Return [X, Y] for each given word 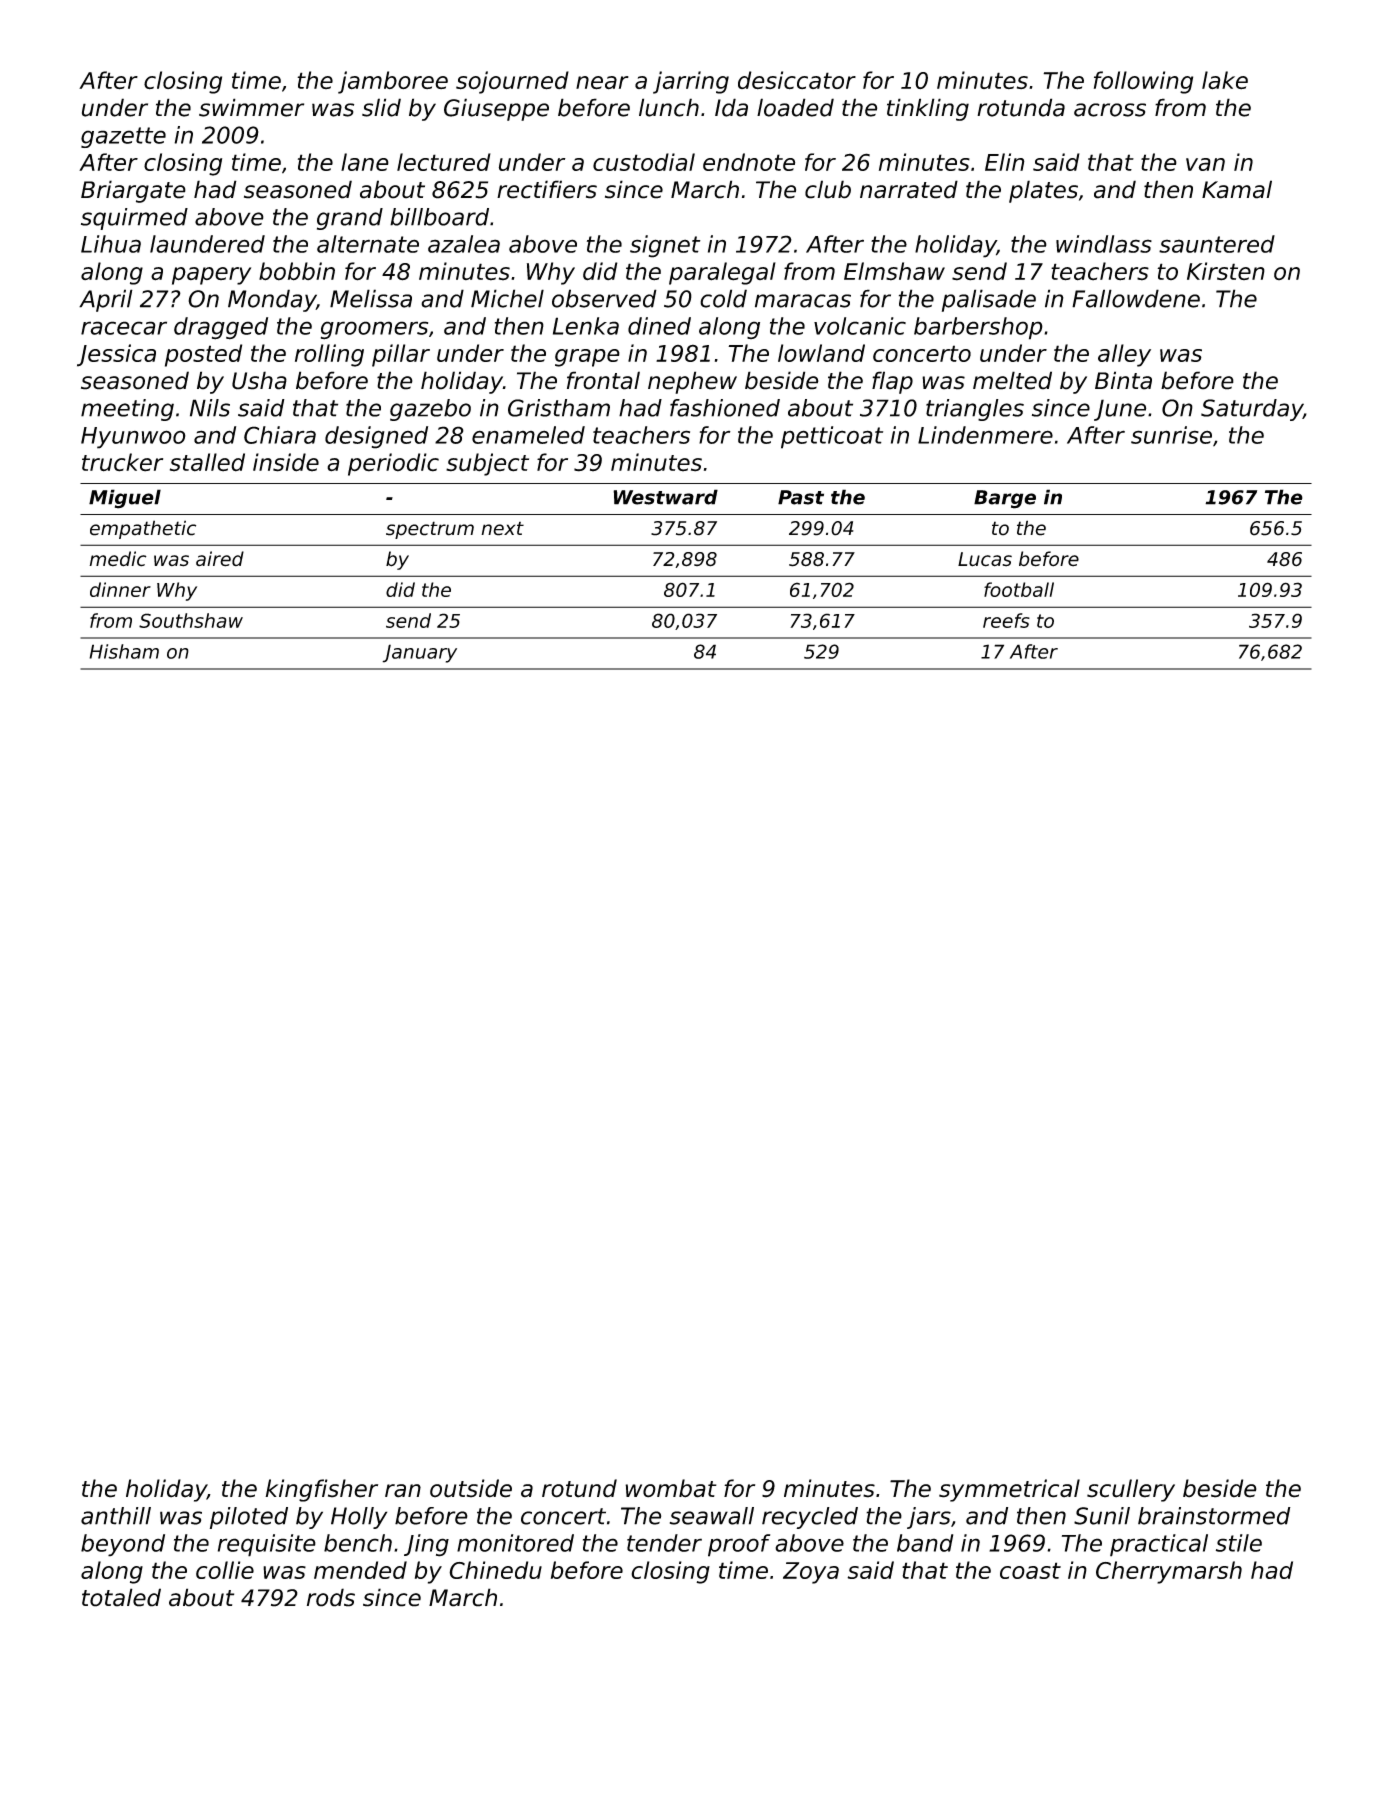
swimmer [251, 107]
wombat [671, 1488]
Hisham [124, 651]
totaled [121, 1597]
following [1143, 82]
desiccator [797, 80]
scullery [1131, 1490]
